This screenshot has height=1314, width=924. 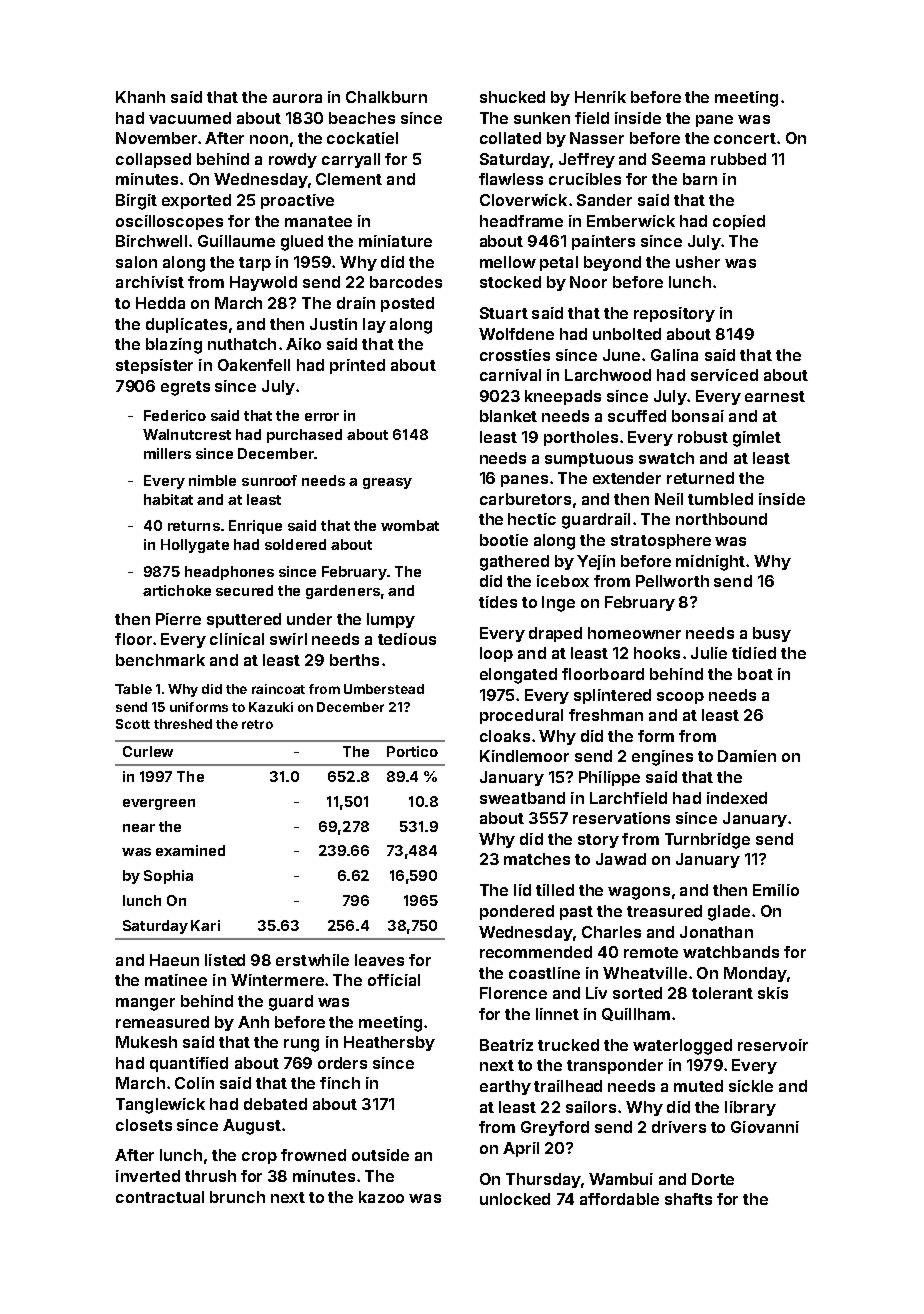 What do you see at coordinates (634, 633) in the screenshot?
I see `homeowner` at bounding box center [634, 633].
